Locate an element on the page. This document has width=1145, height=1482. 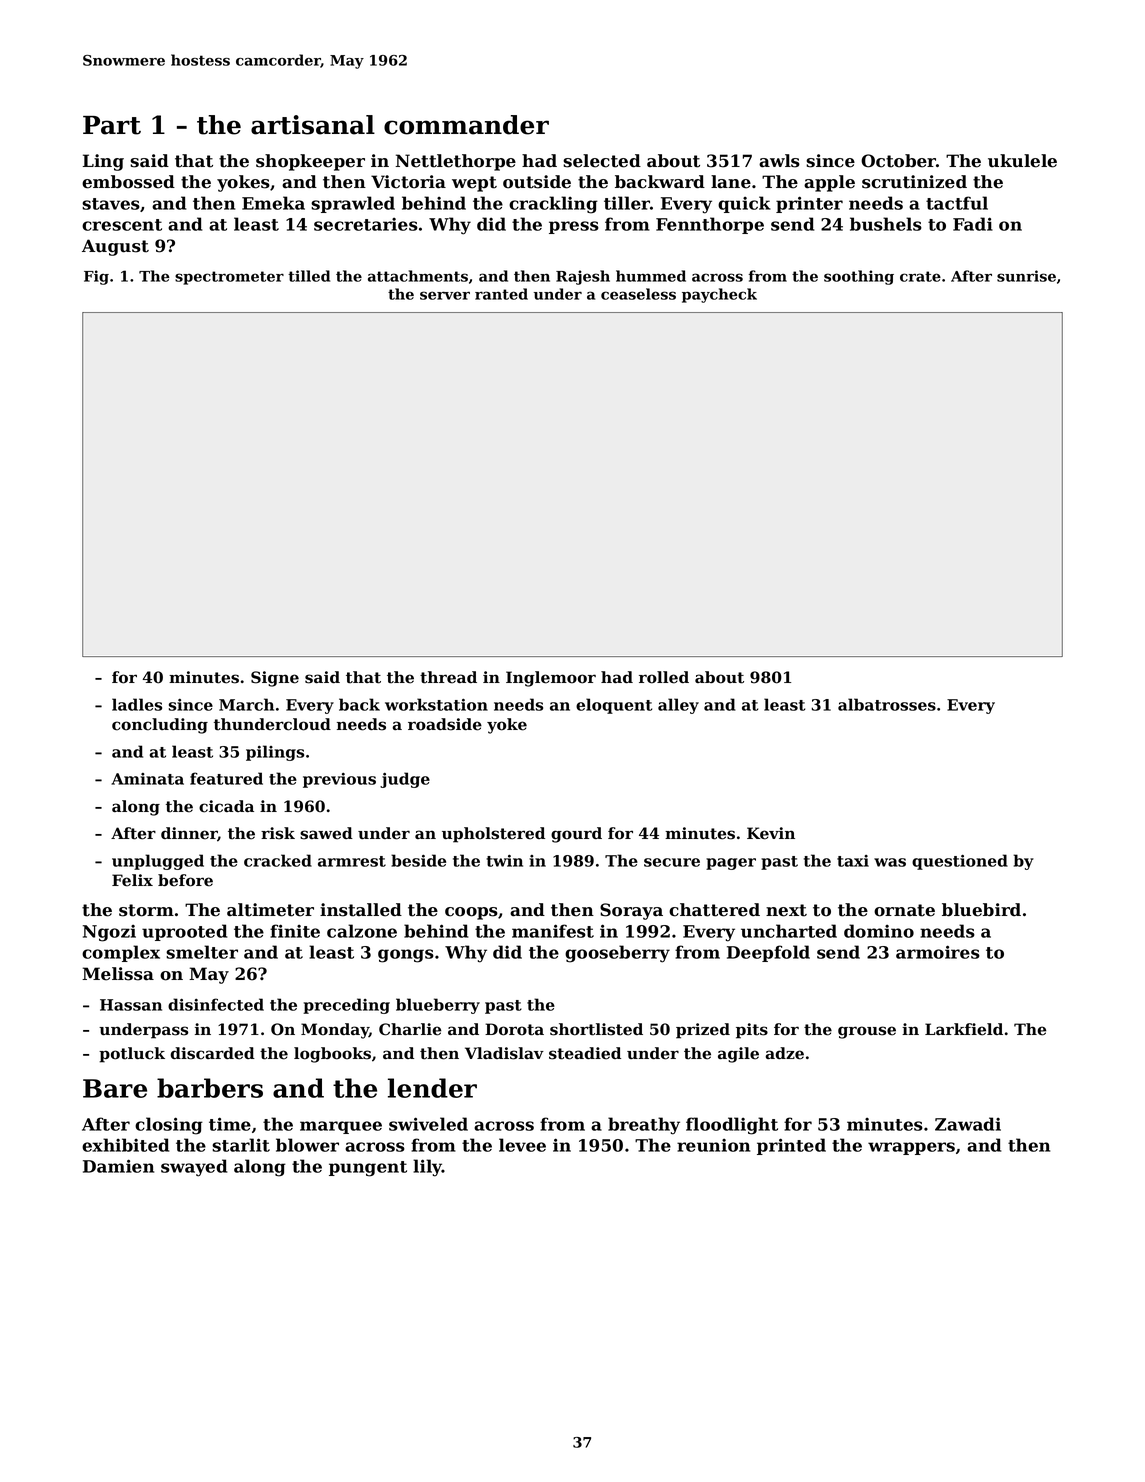
roadside is located at coordinates (445, 724).
